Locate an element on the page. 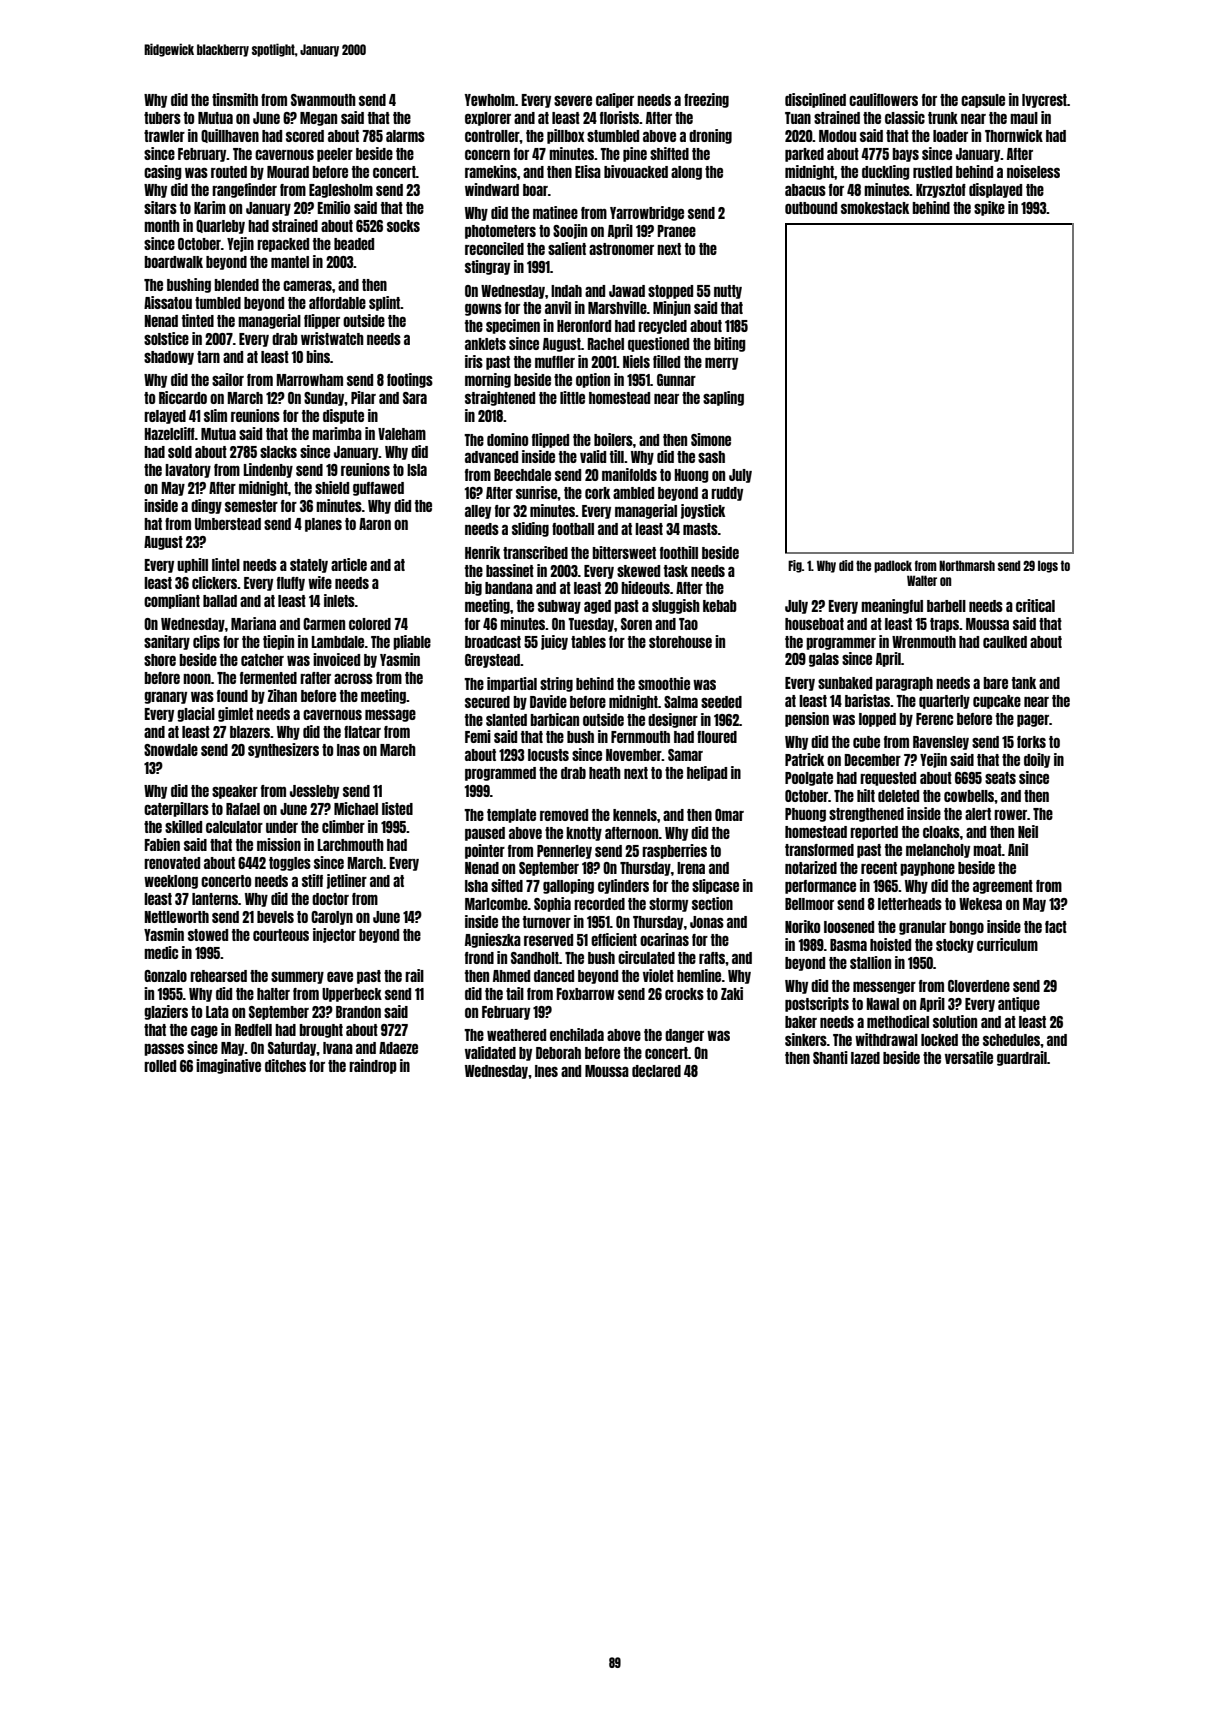 The height and width of the page is (1722, 1218). ambled is located at coordinates (633, 493).
